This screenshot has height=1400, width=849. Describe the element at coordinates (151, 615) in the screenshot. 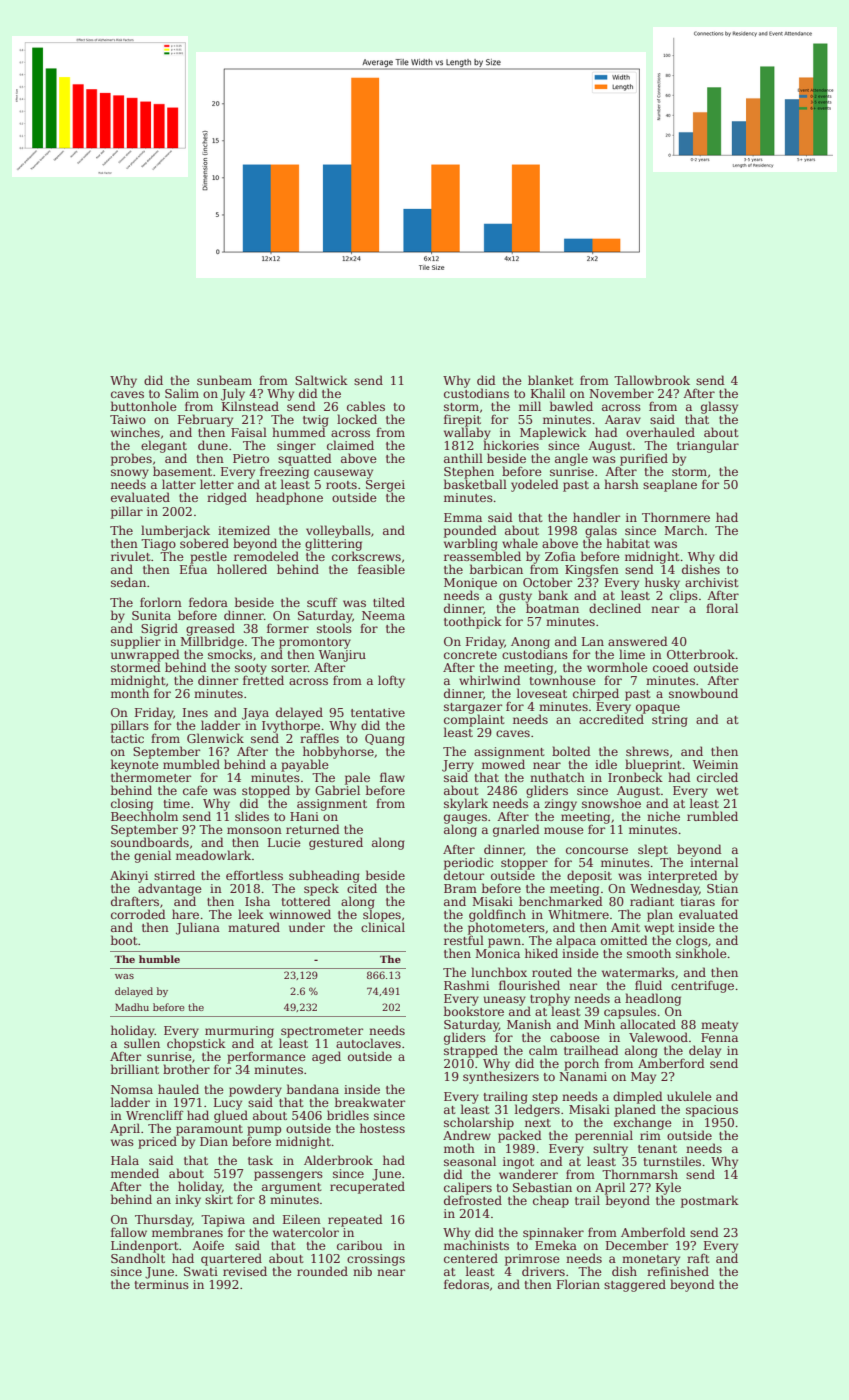

I see `Sunita` at that location.
